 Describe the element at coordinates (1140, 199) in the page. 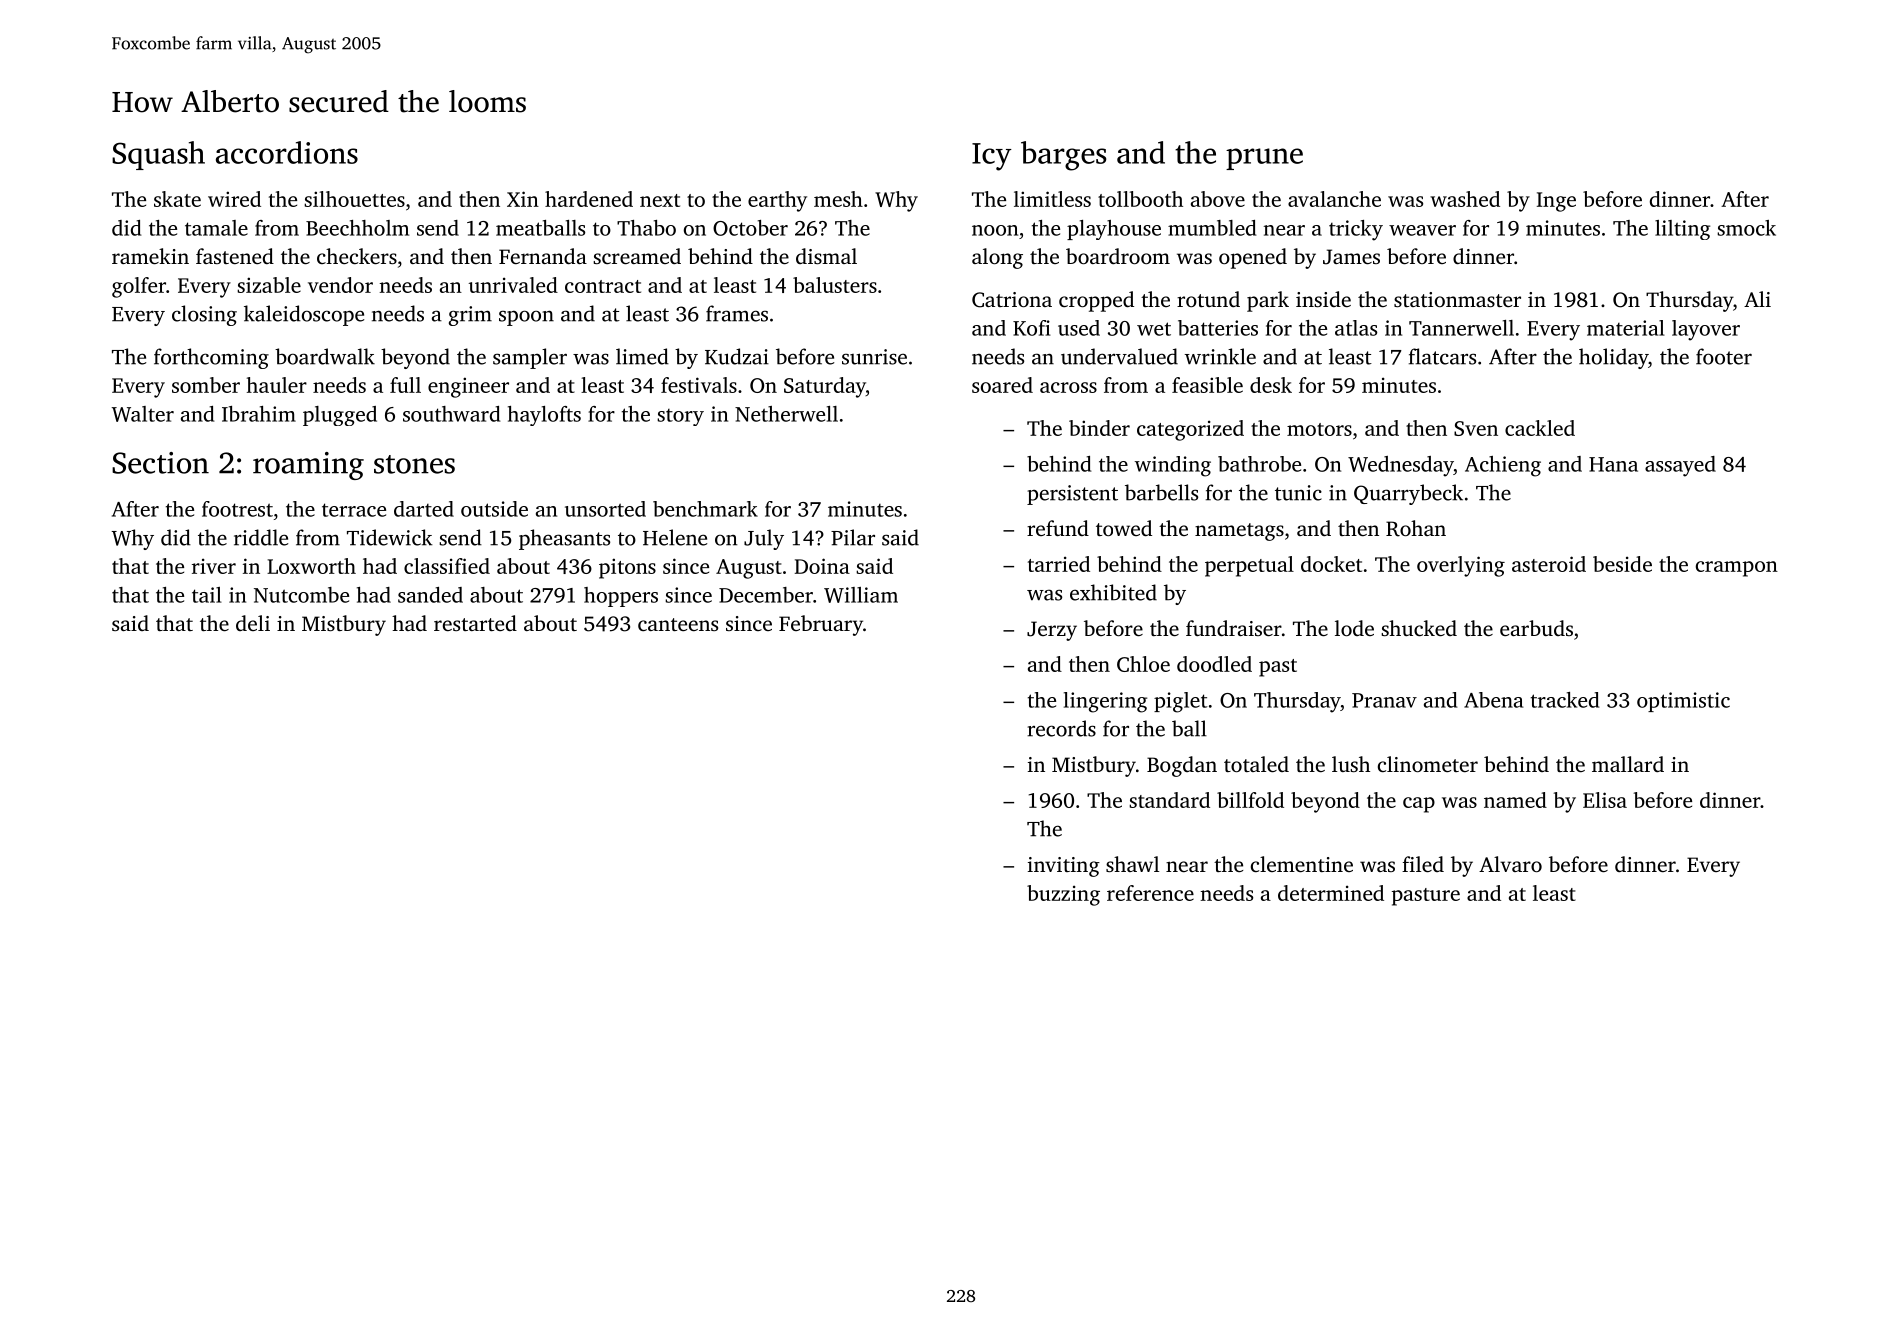

I see `tollbooth` at that location.
